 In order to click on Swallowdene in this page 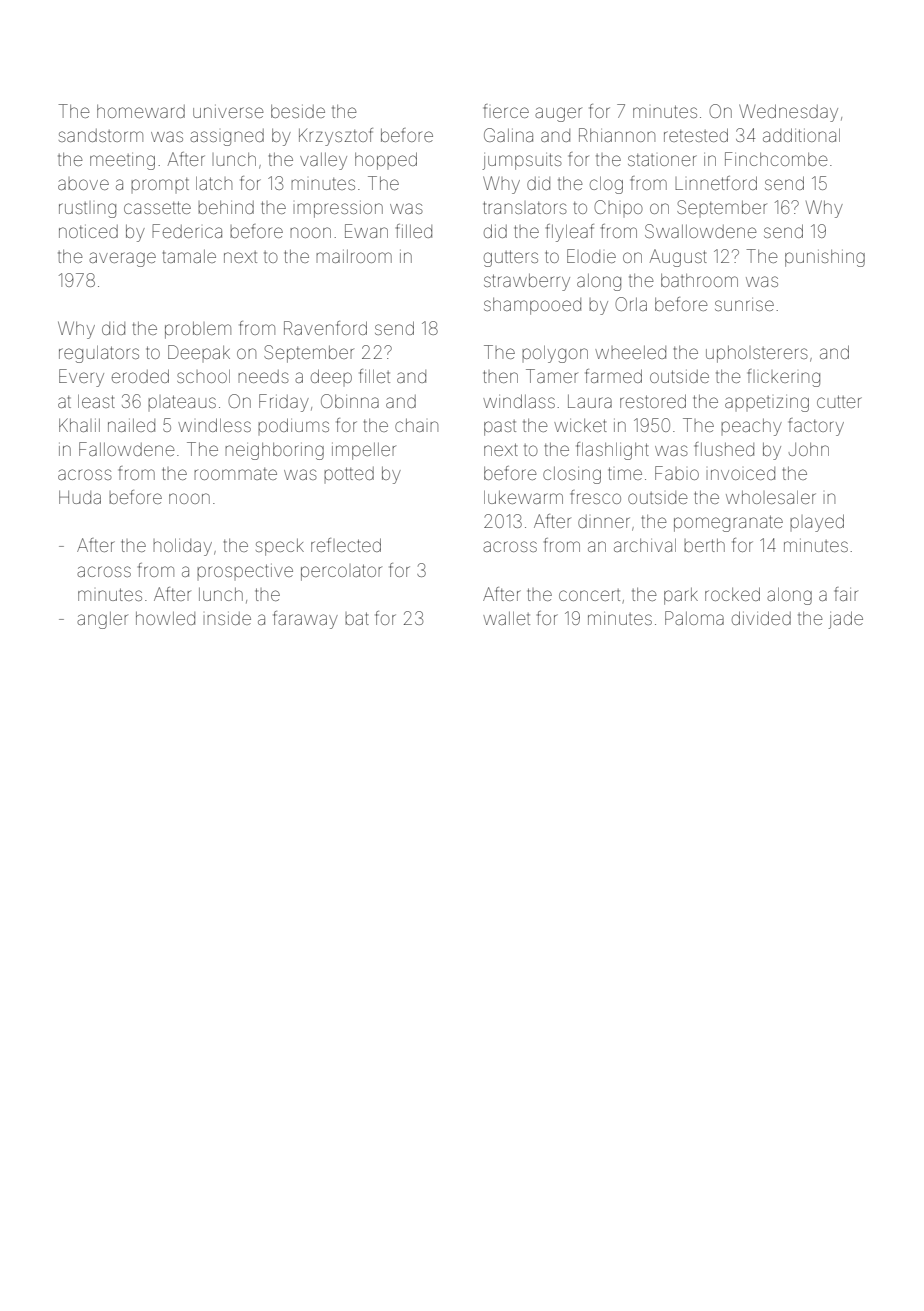, I will do `click(701, 231)`.
